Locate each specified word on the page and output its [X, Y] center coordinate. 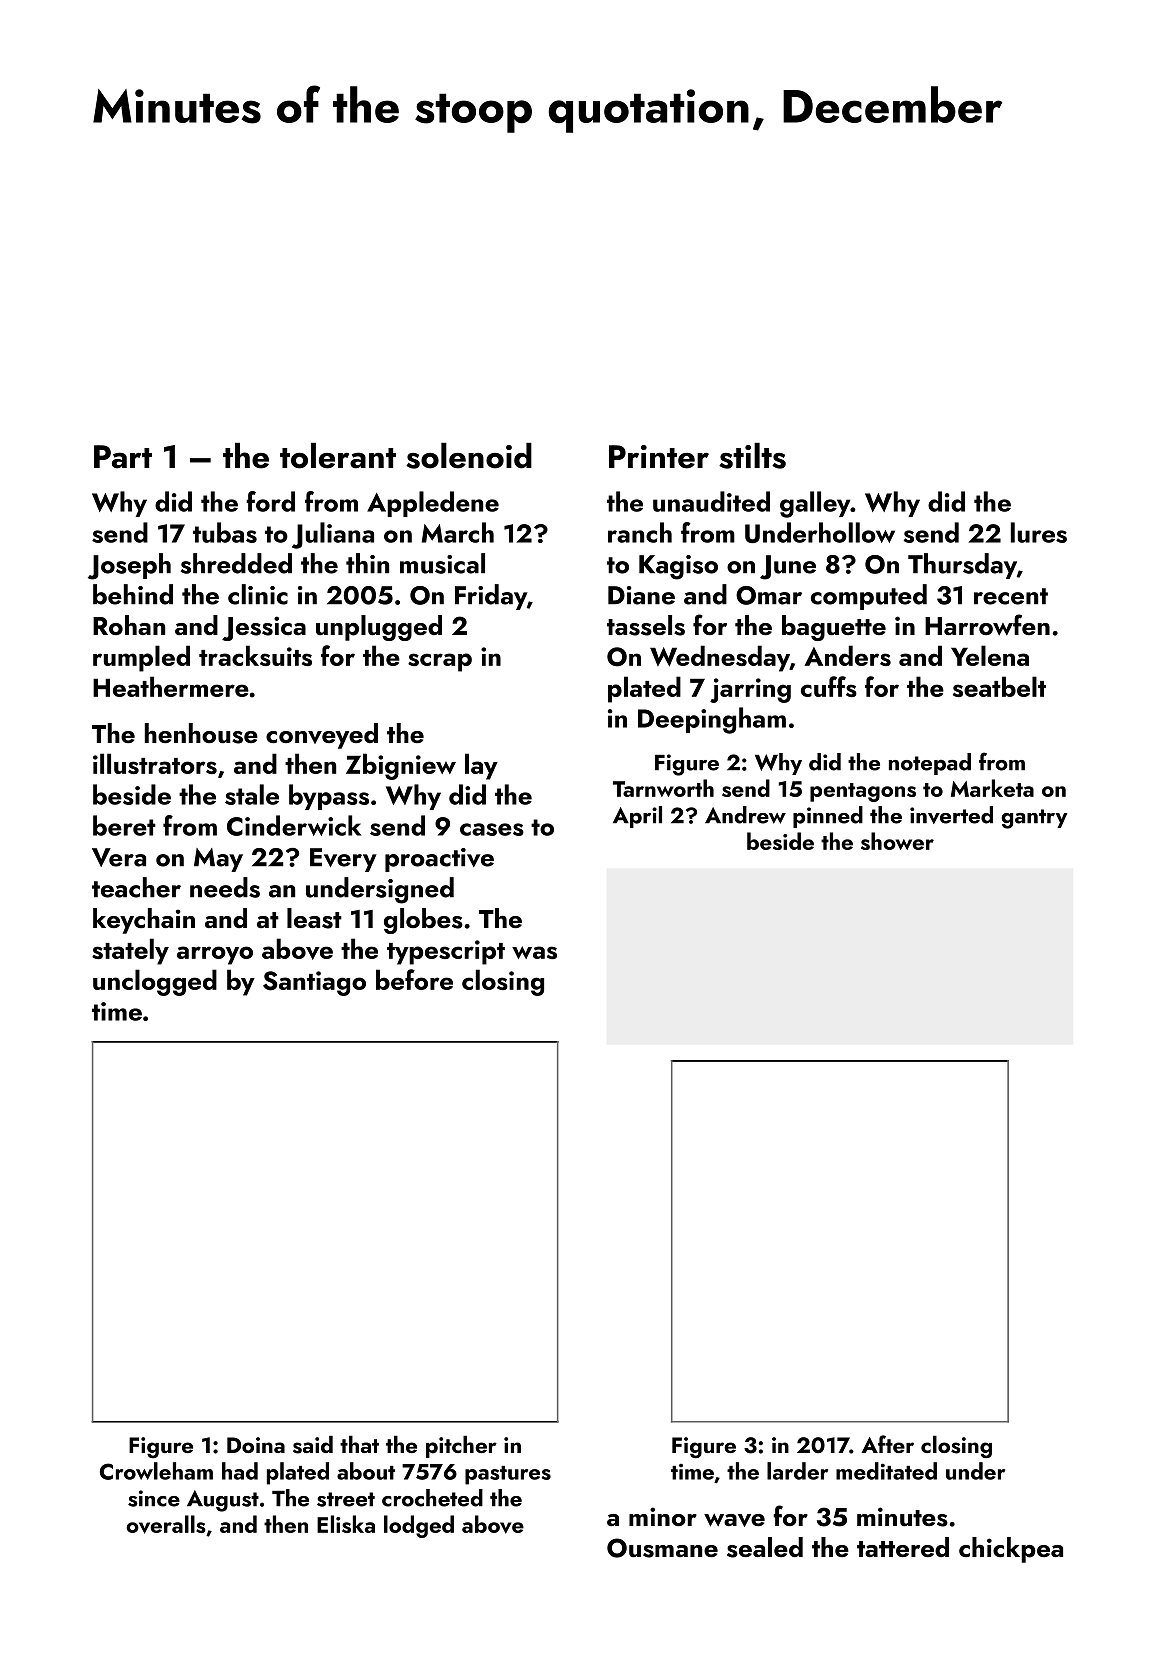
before [414, 979]
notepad [930, 764]
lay [481, 766]
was [534, 952]
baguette [834, 628]
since [154, 1498]
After [887, 1444]
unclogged [155, 982]
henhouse [201, 733]
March [458, 532]
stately [130, 951]
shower [897, 841]
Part [123, 457]
